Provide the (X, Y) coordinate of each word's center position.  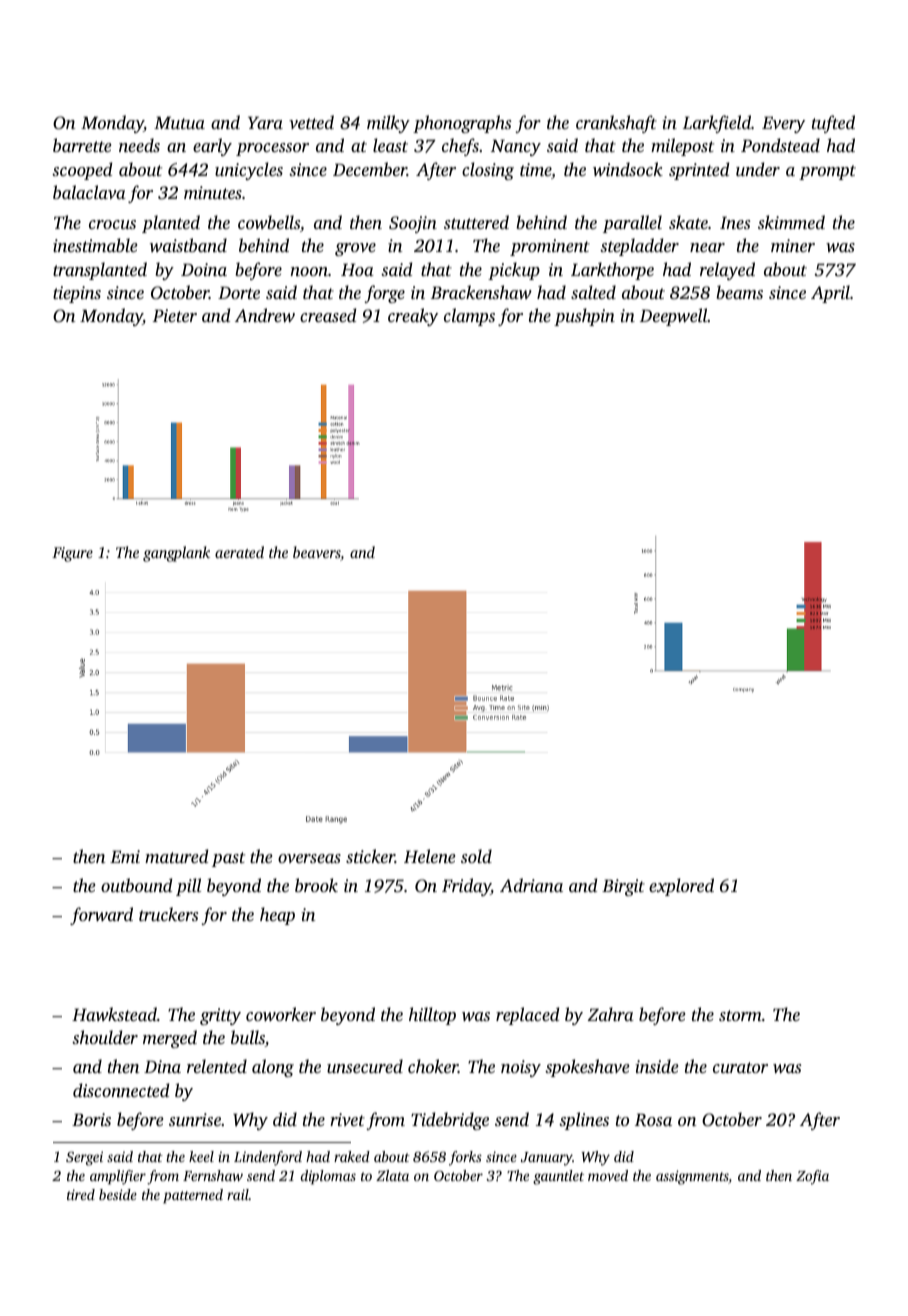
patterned (193, 1196)
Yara (265, 122)
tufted (833, 124)
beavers (317, 553)
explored (681, 887)
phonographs (462, 124)
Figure (72, 554)
